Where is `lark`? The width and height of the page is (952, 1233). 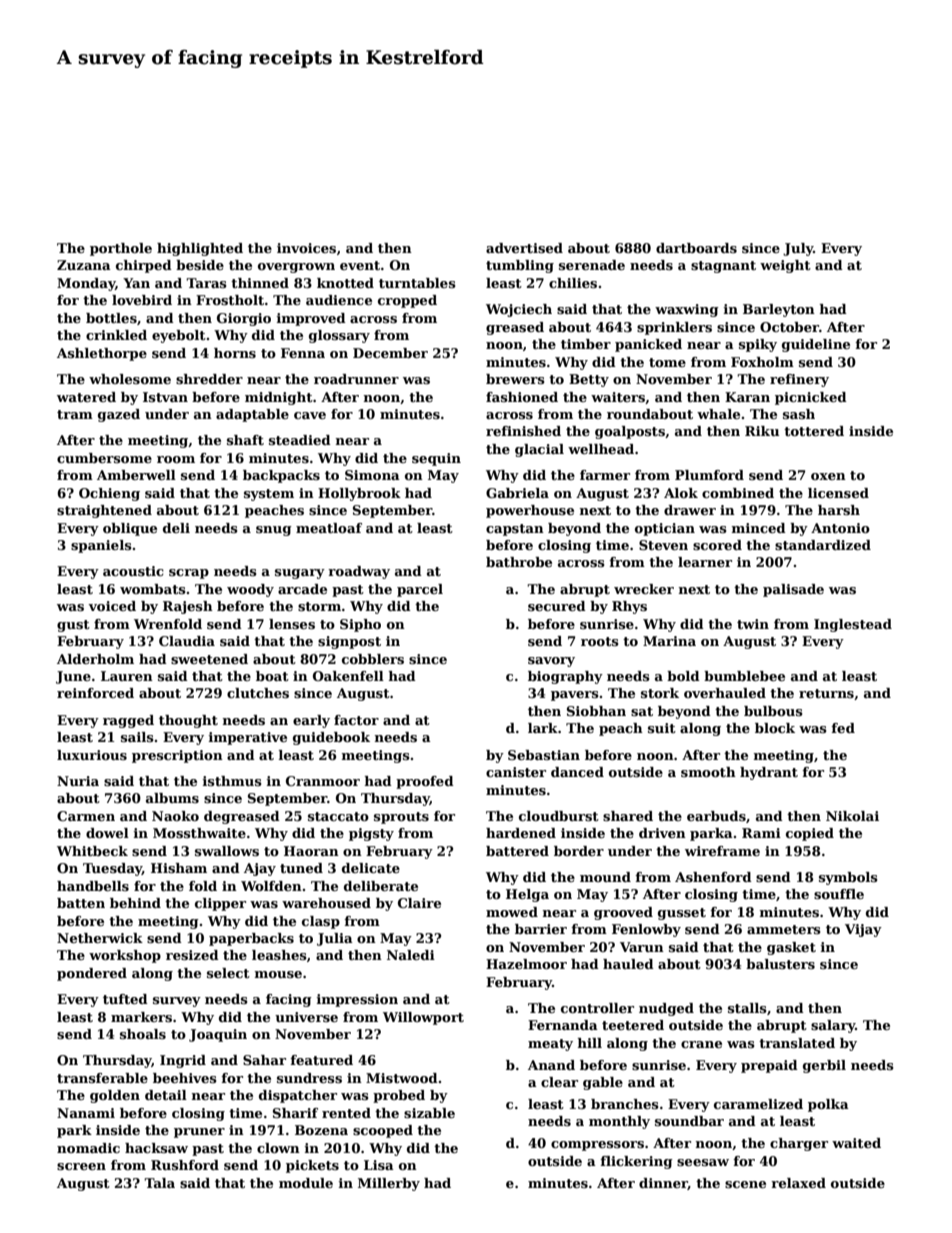 lark is located at coordinates (543, 728).
